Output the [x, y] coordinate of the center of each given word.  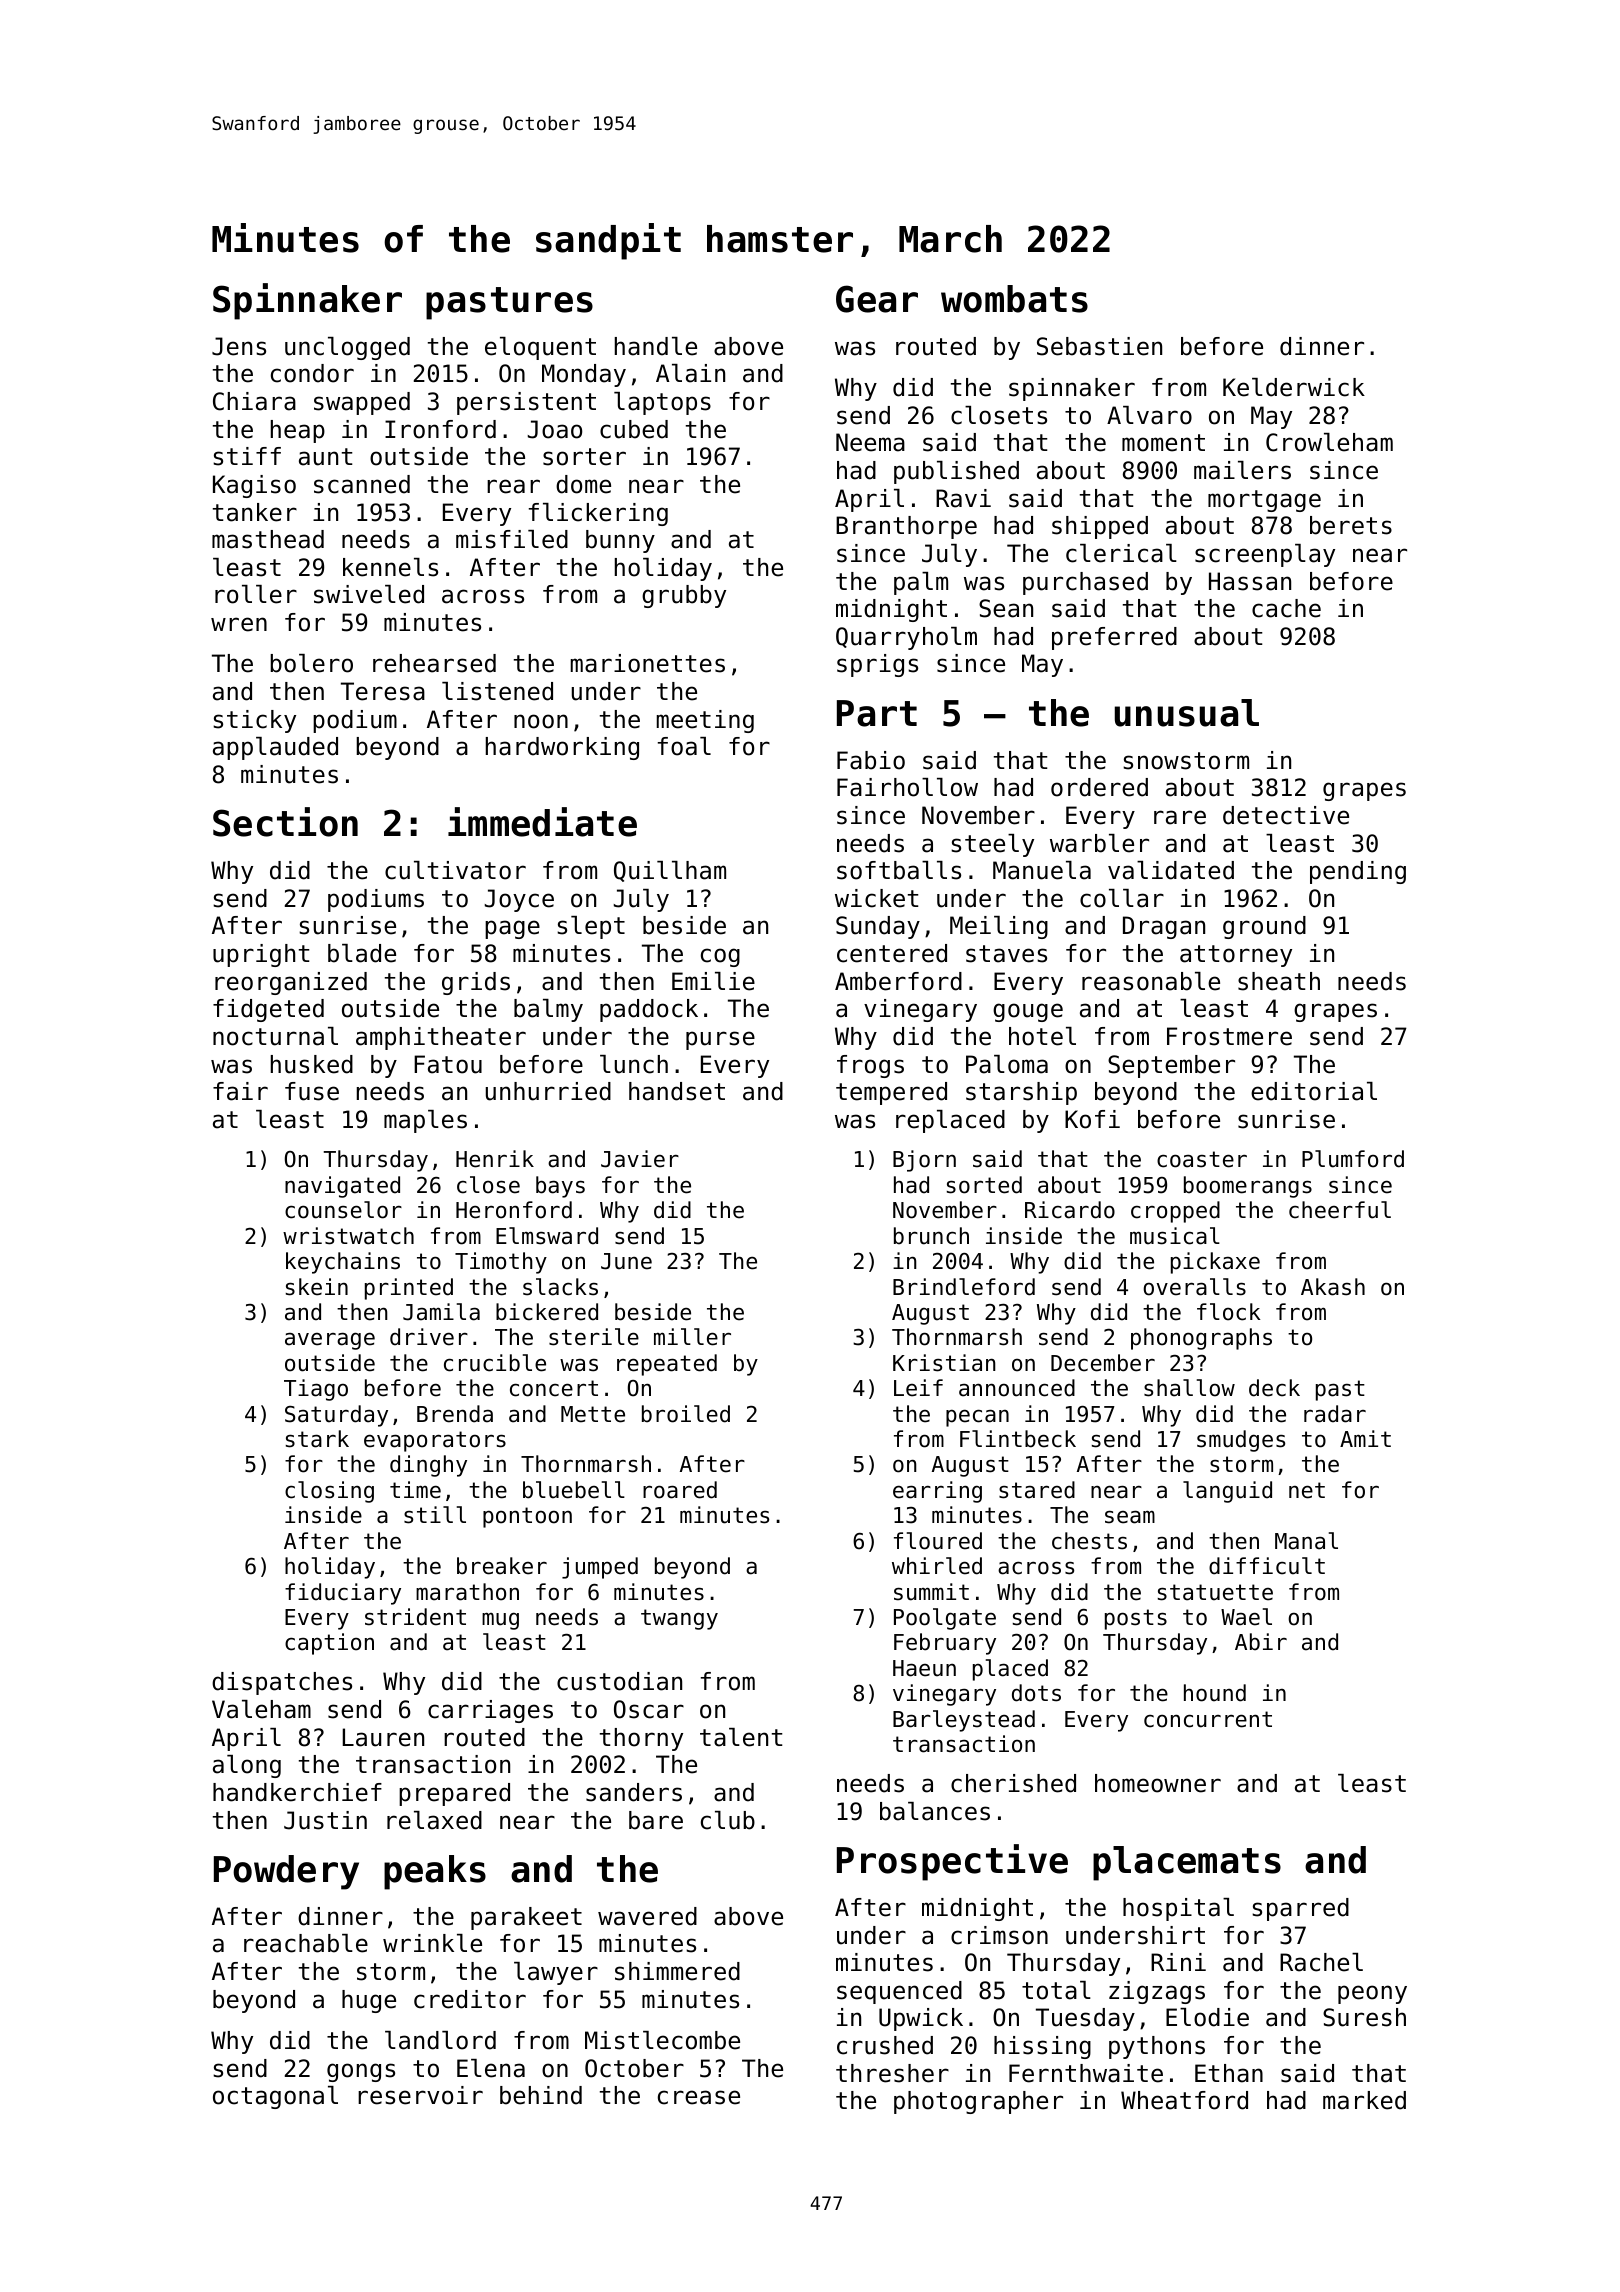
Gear [877, 299]
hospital [1178, 1909]
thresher [892, 2073]
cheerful [1340, 1210]
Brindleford [964, 1287]
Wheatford [1184, 2100]
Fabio [871, 760]
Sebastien [1099, 346]
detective [1286, 815]
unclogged [347, 348]
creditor [470, 1999]
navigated [342, 1187]
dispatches [282, 1683]
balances [935, 1811]
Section [285, 822]
